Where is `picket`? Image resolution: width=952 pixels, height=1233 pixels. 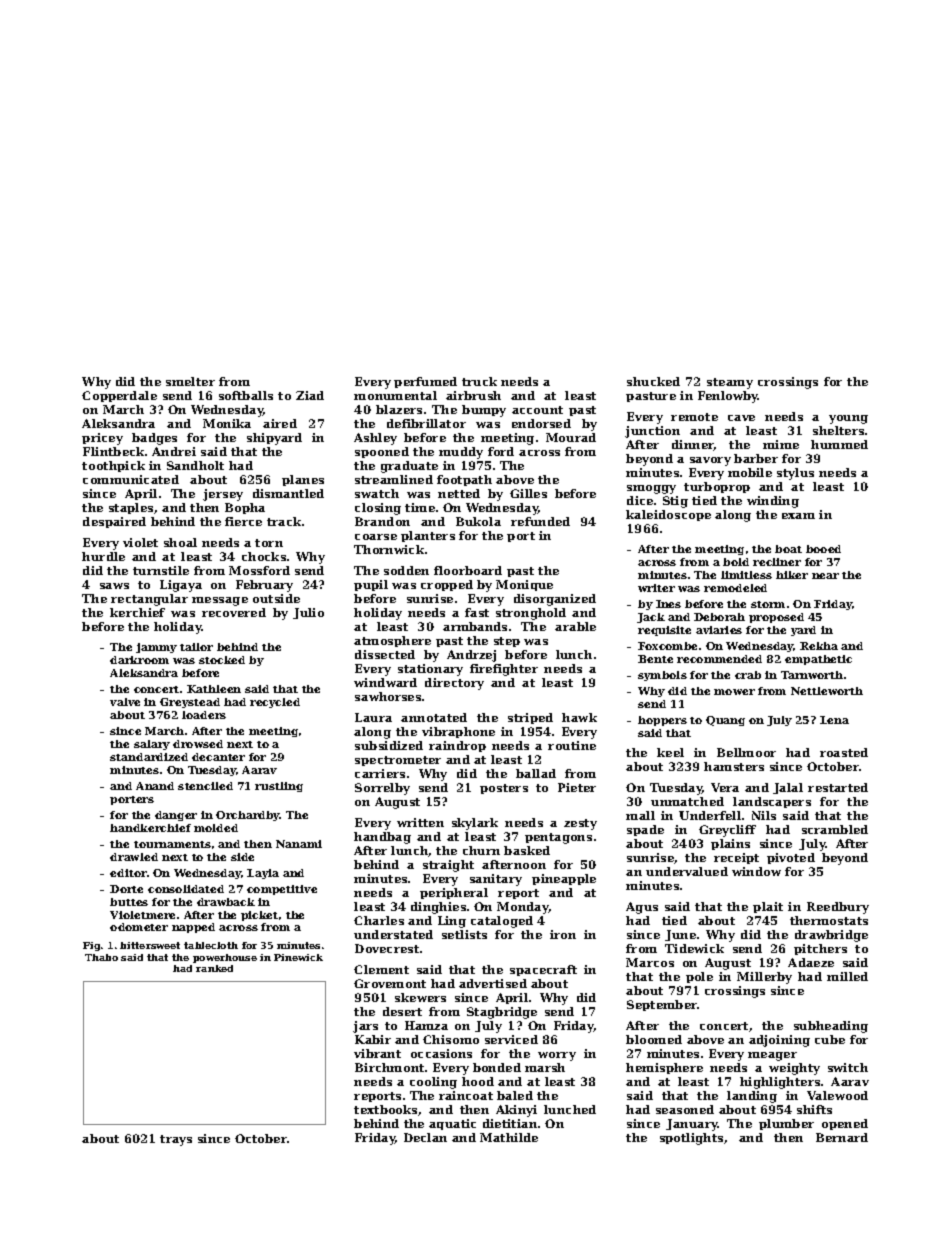
picket is located at coordinates (259, 916).
